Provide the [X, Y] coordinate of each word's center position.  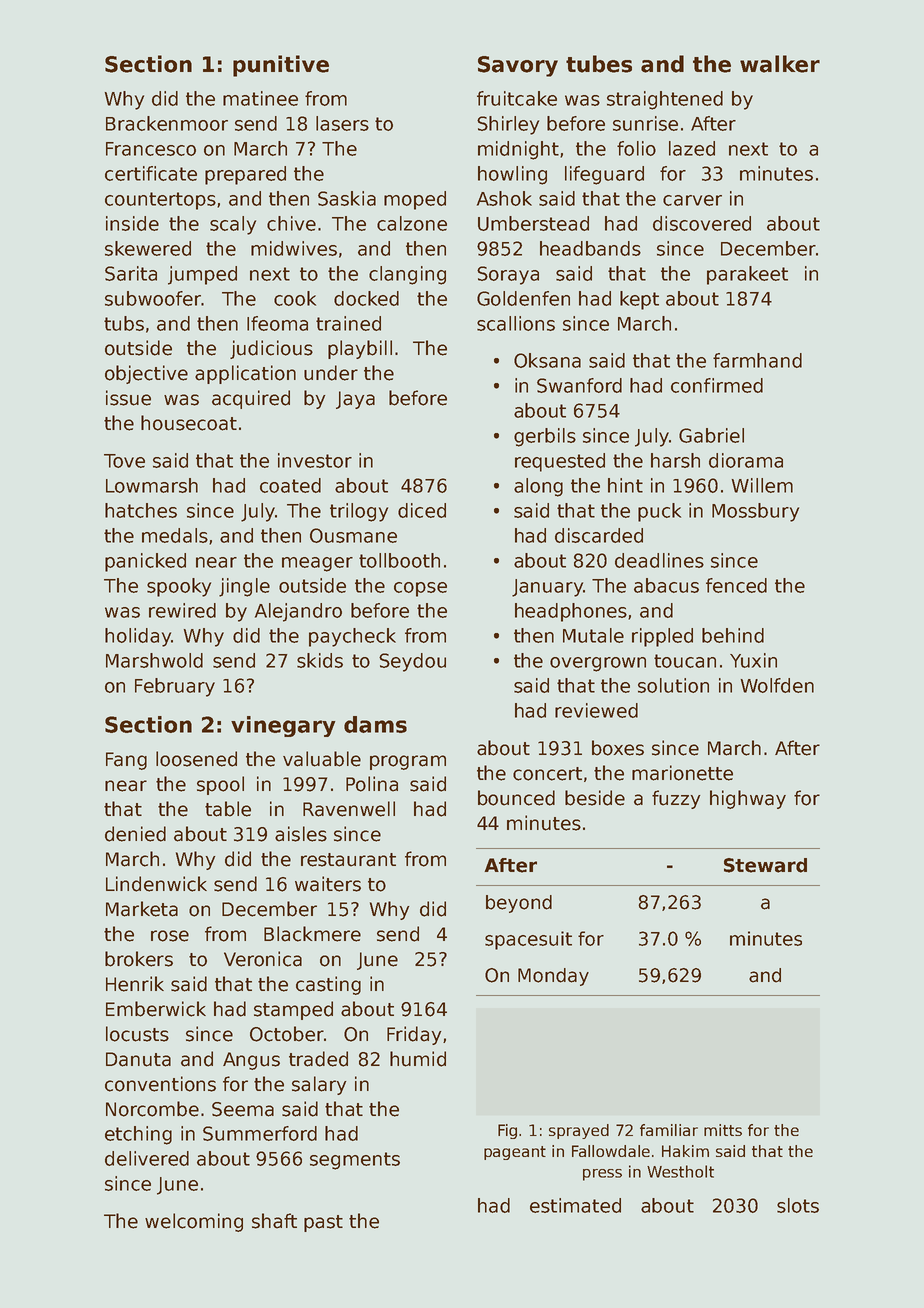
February [175, 687]
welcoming [194, 1222]
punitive [281, 66]
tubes [599, 64]
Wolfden [777, 685]
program [408, 762]
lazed [692, 148]
